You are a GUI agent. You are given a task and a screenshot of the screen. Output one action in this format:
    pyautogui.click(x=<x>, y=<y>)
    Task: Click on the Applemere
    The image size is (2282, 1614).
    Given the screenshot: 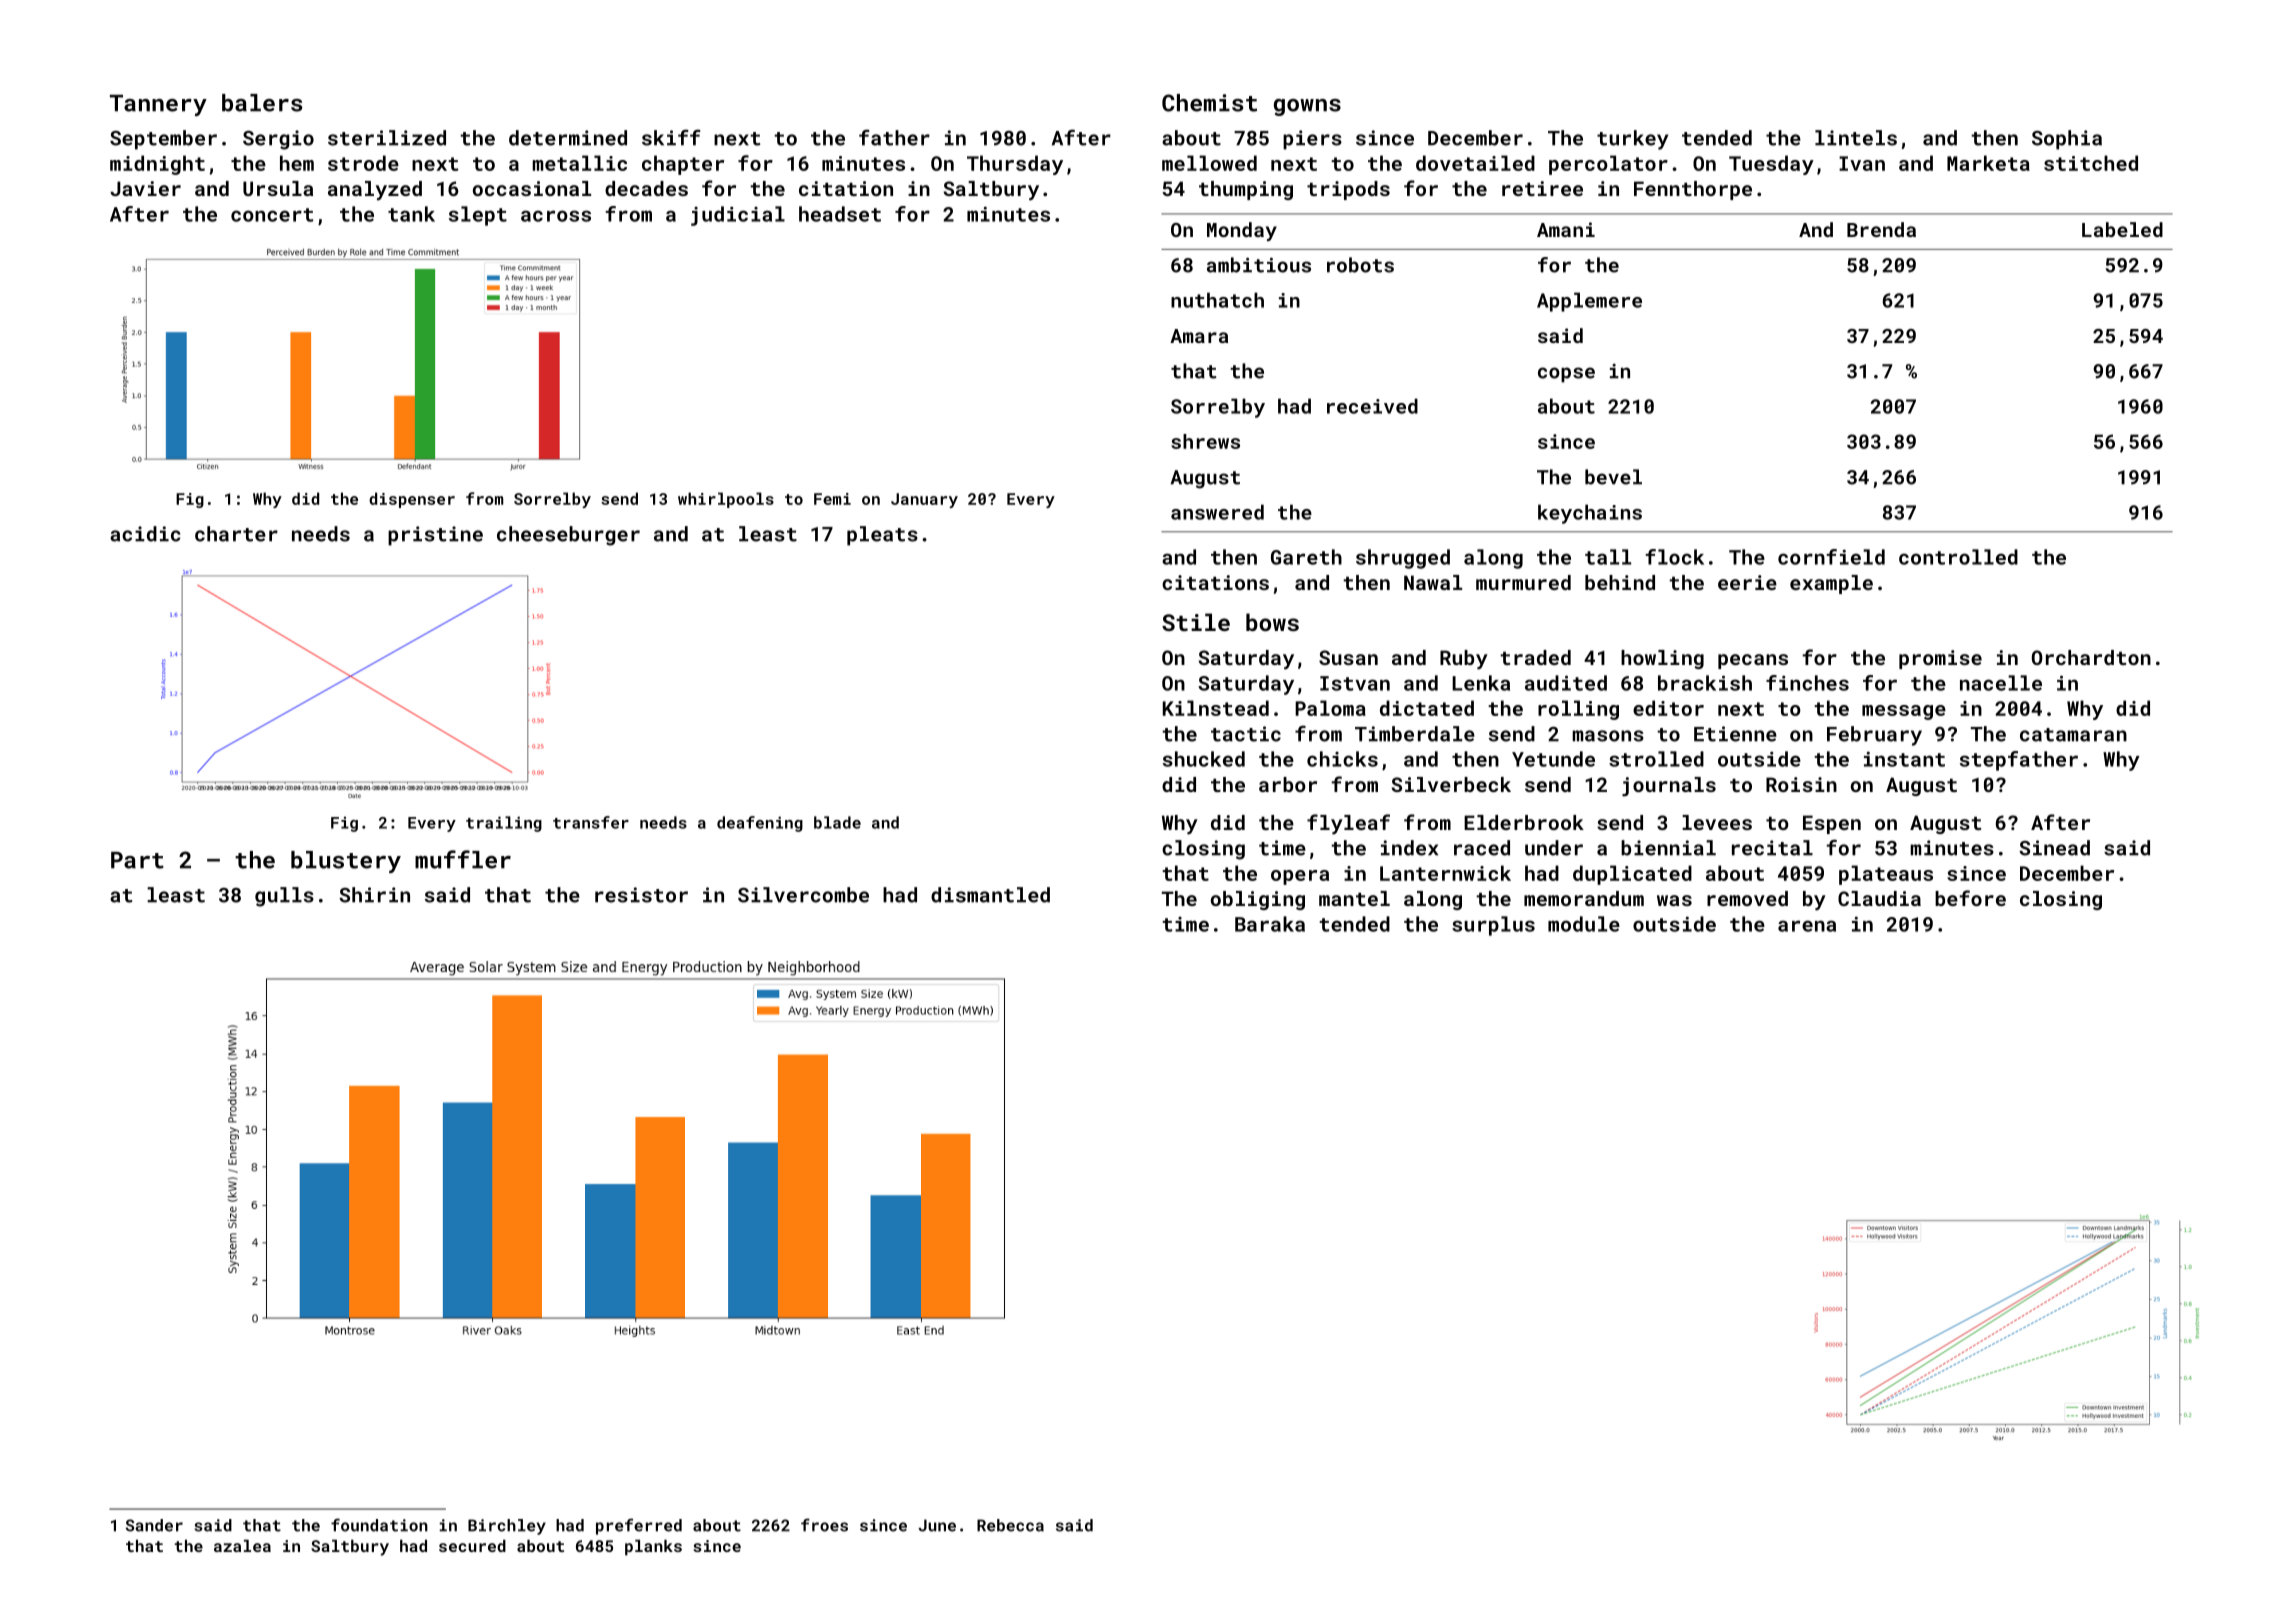 What is the action you would take?
    pyautogui.click(x=1589, y=302)
